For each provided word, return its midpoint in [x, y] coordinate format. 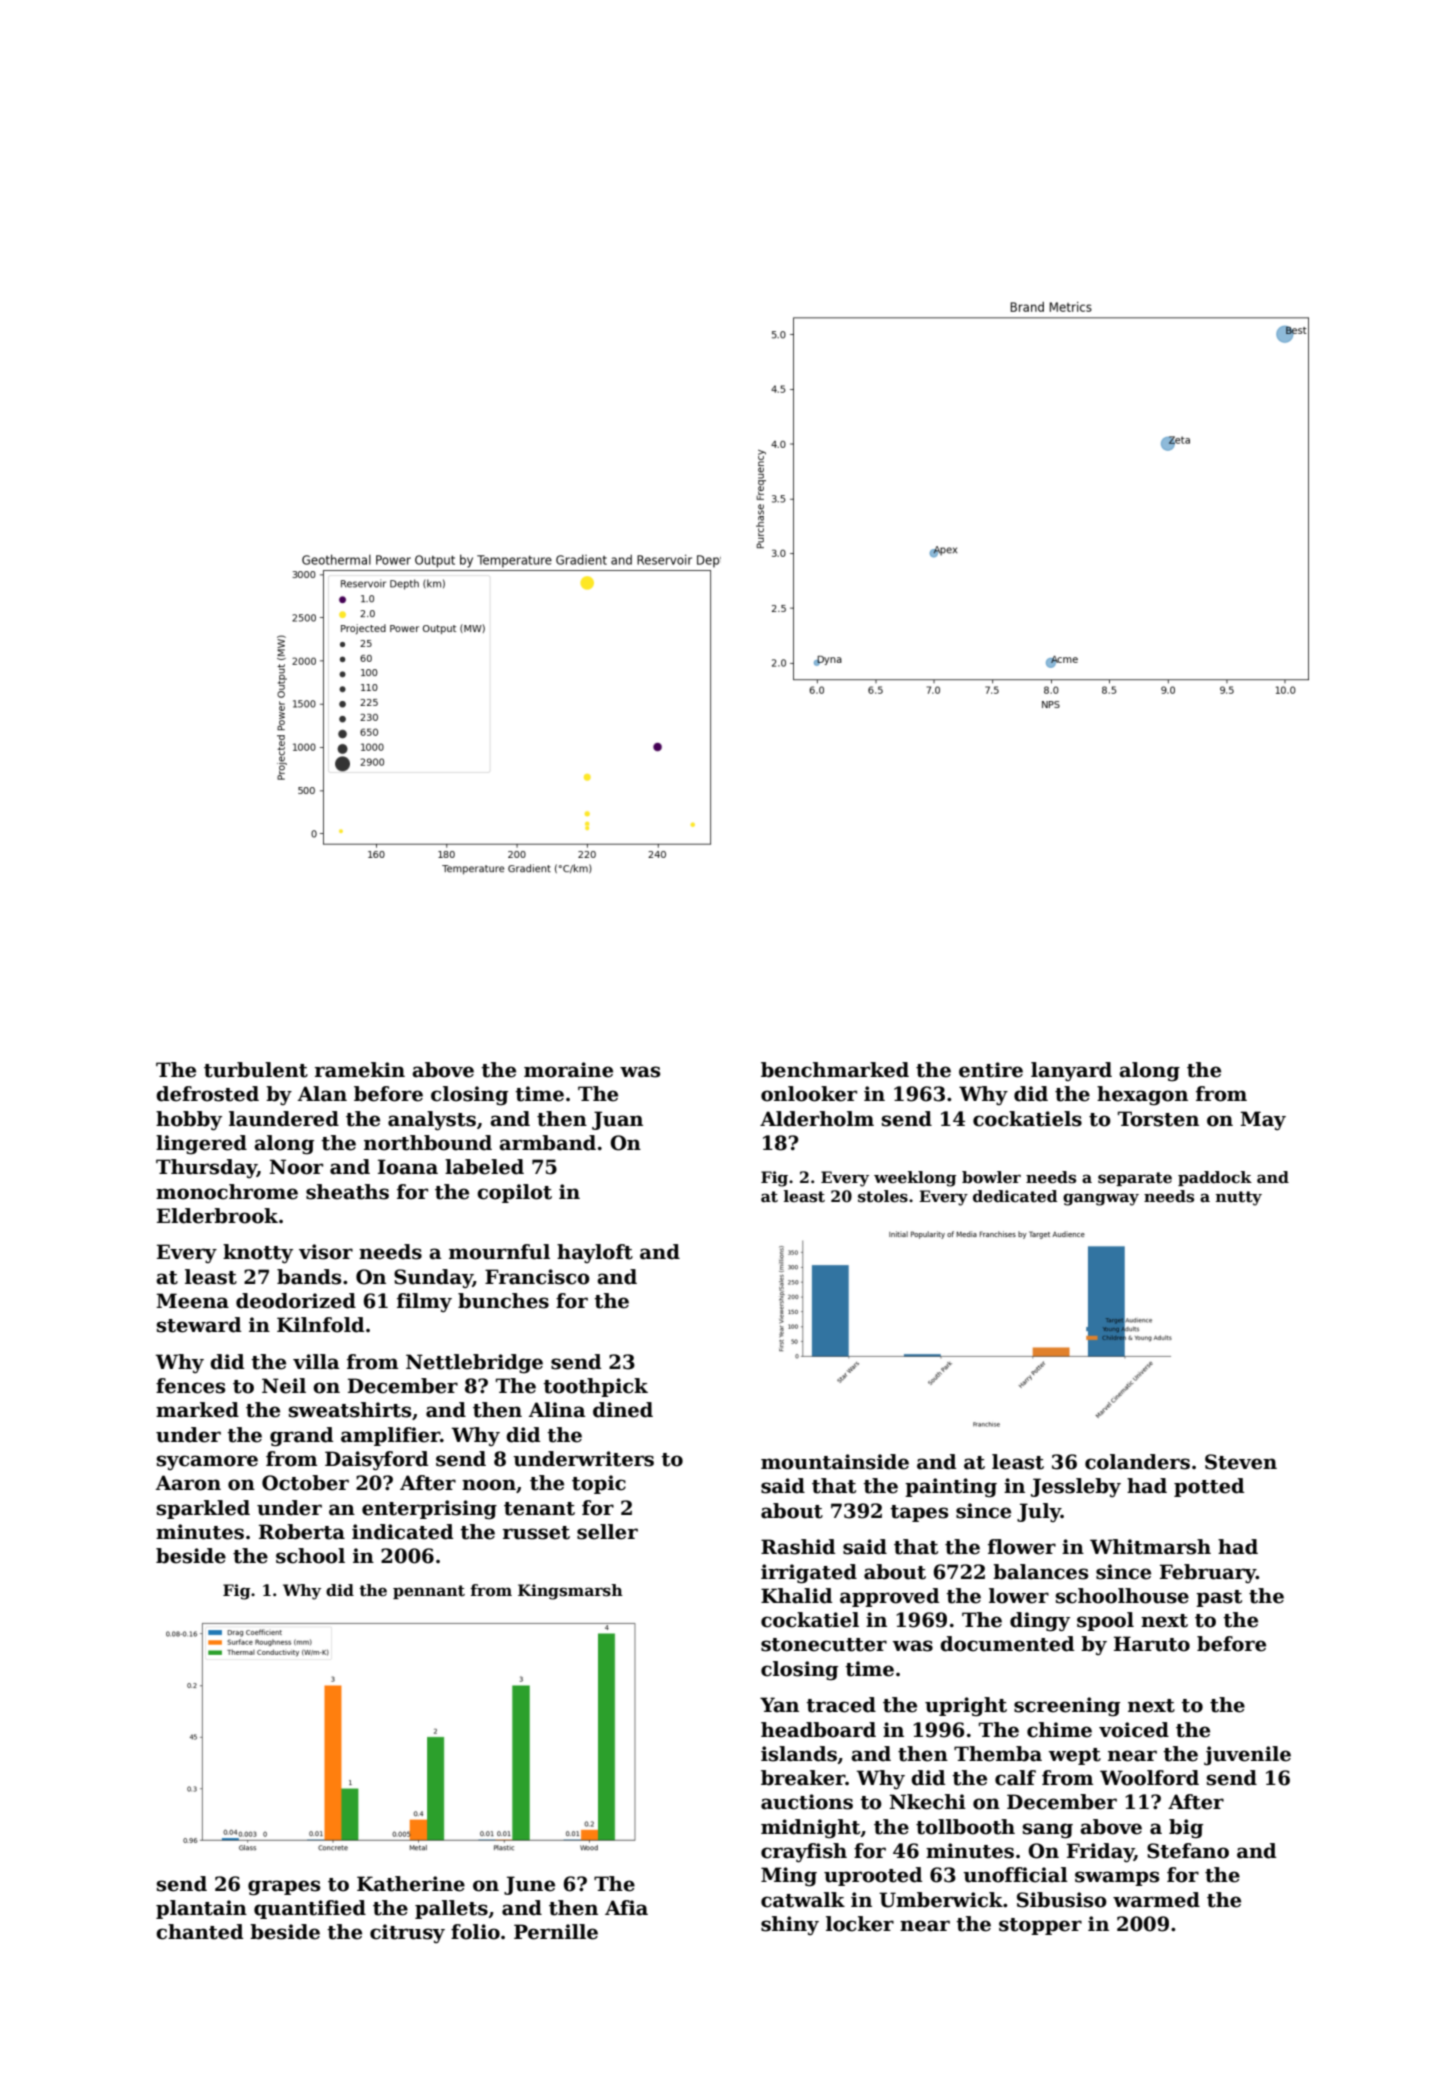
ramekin [360, 1070]
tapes [919, 1513]
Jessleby [1076, 1487]
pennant [429, 1592]
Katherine [411, 1884]
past [1219, 1598]
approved [889, 1597]
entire [991, 1070]
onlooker [809, 1094]
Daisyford [376, 1461]
